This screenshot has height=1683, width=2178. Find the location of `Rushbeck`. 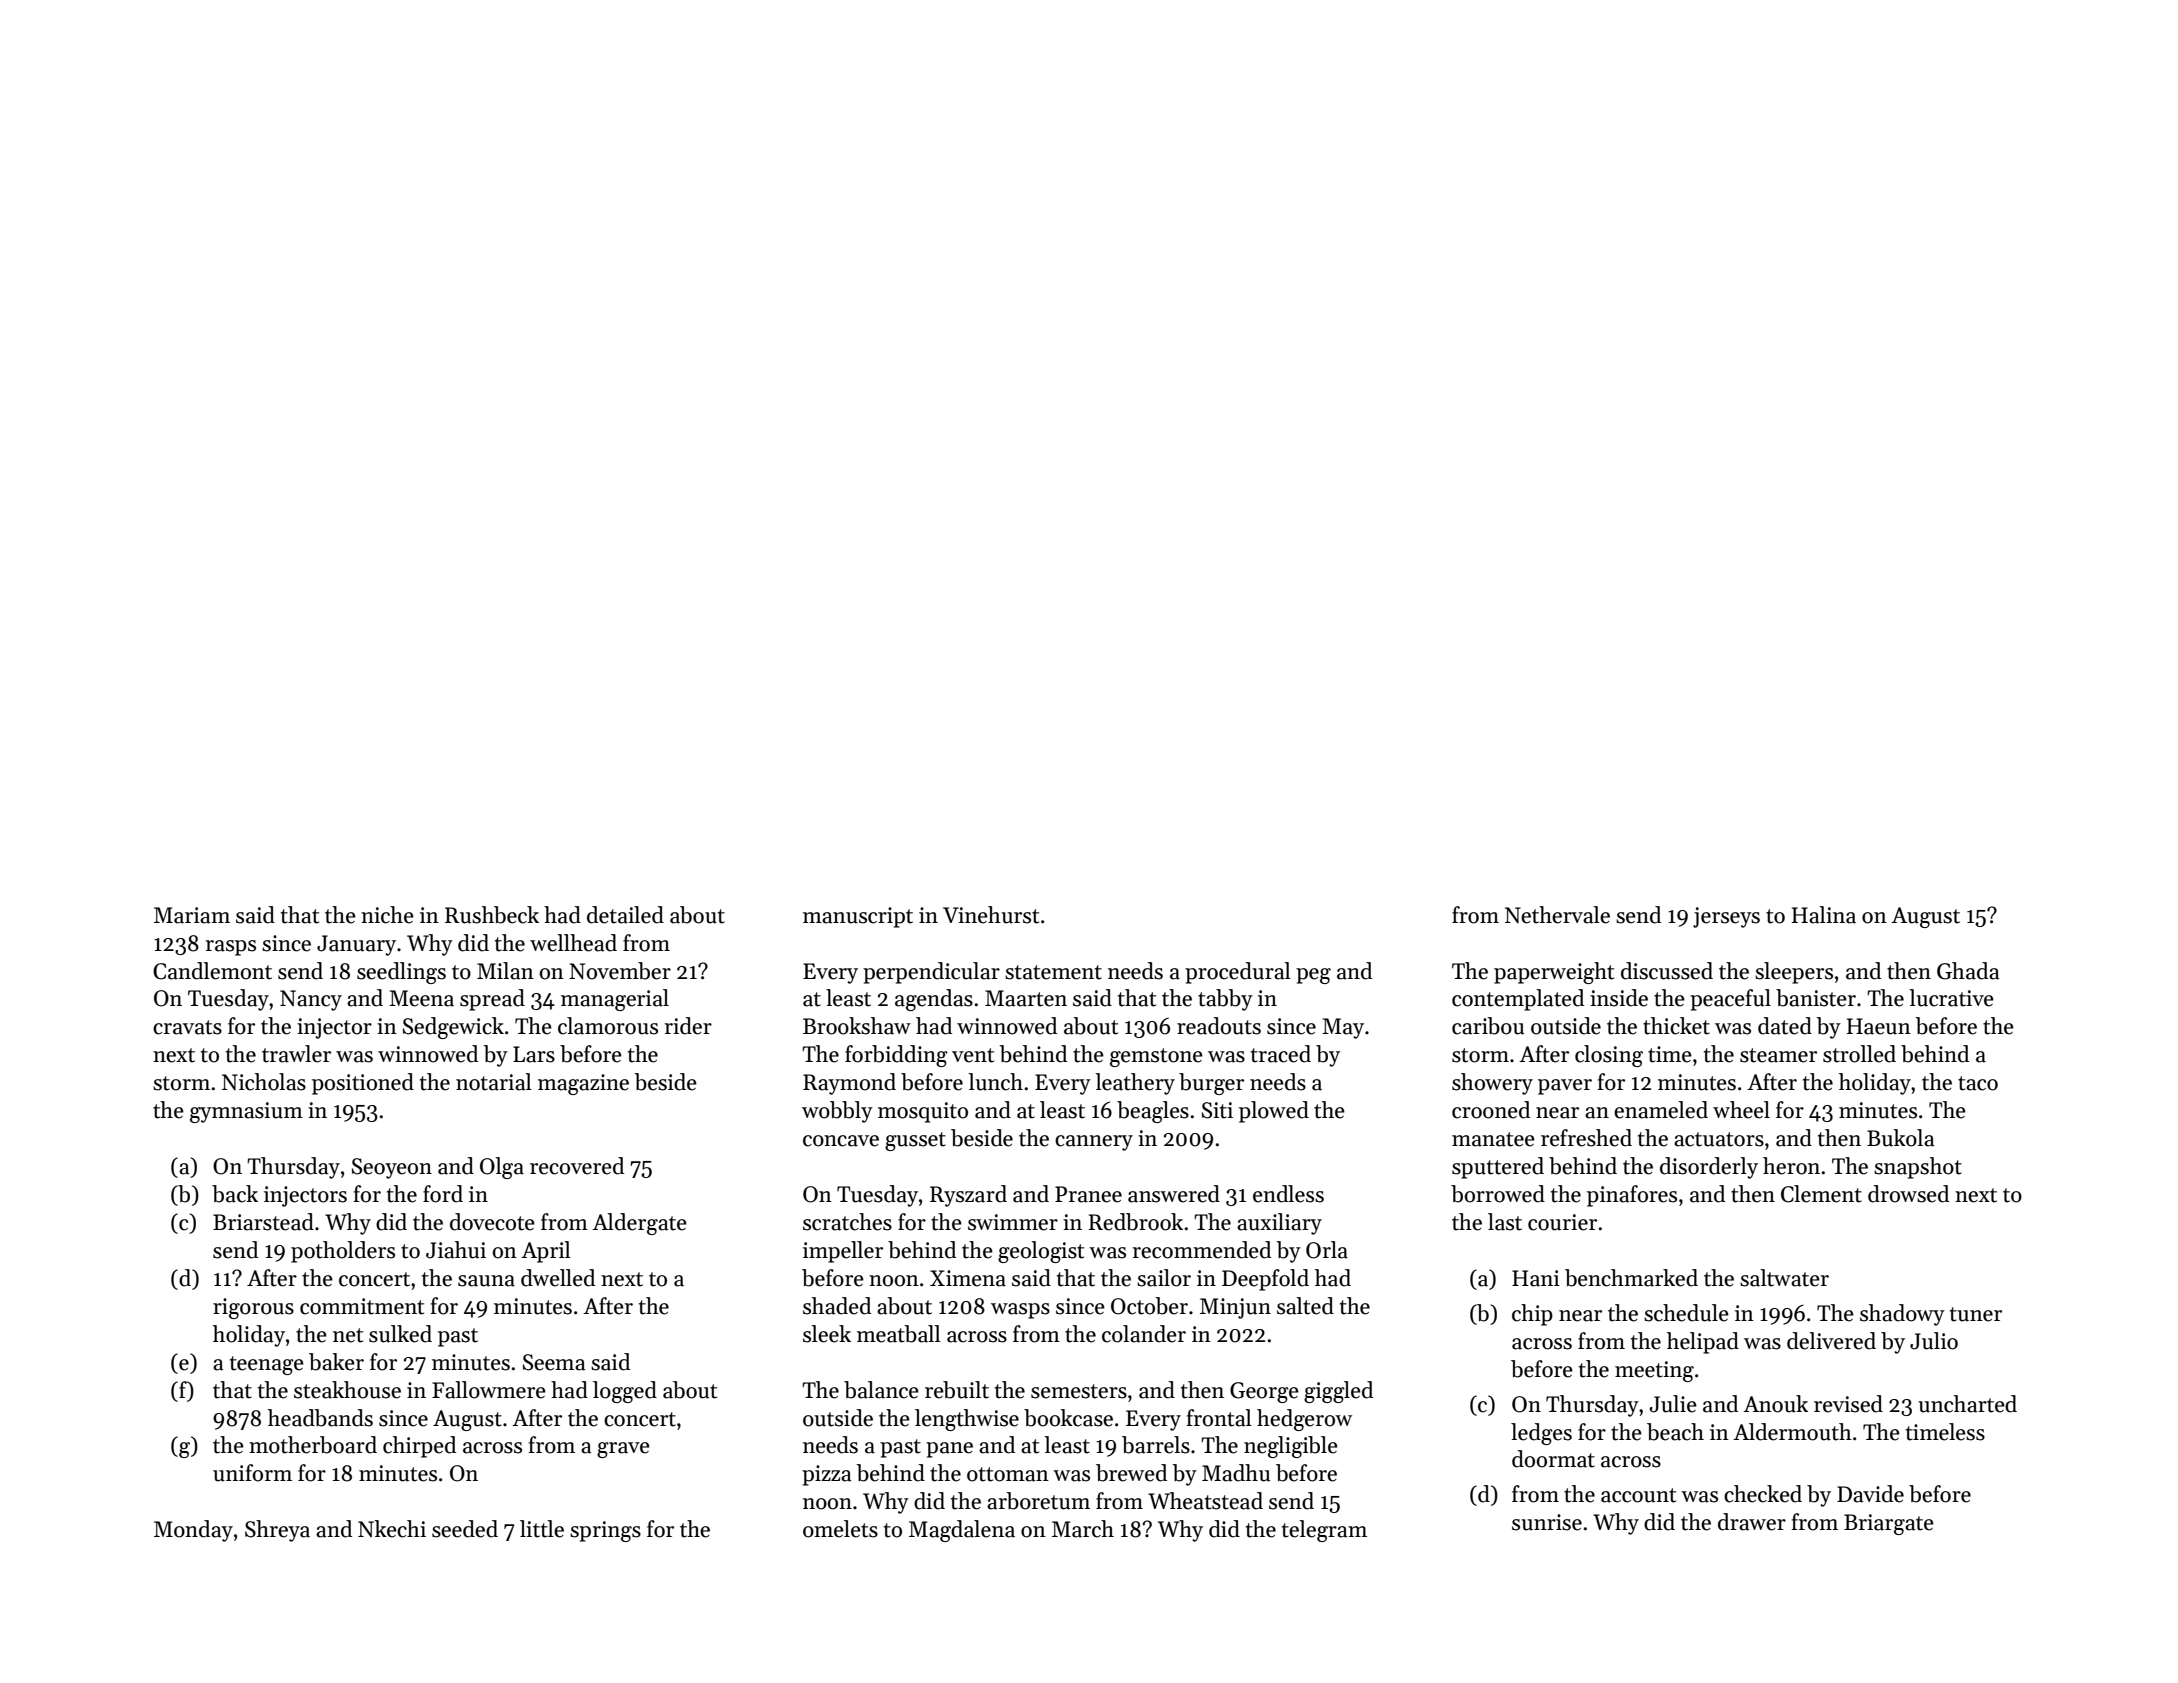

Rushbeck is located at coordinates (492, 915).
